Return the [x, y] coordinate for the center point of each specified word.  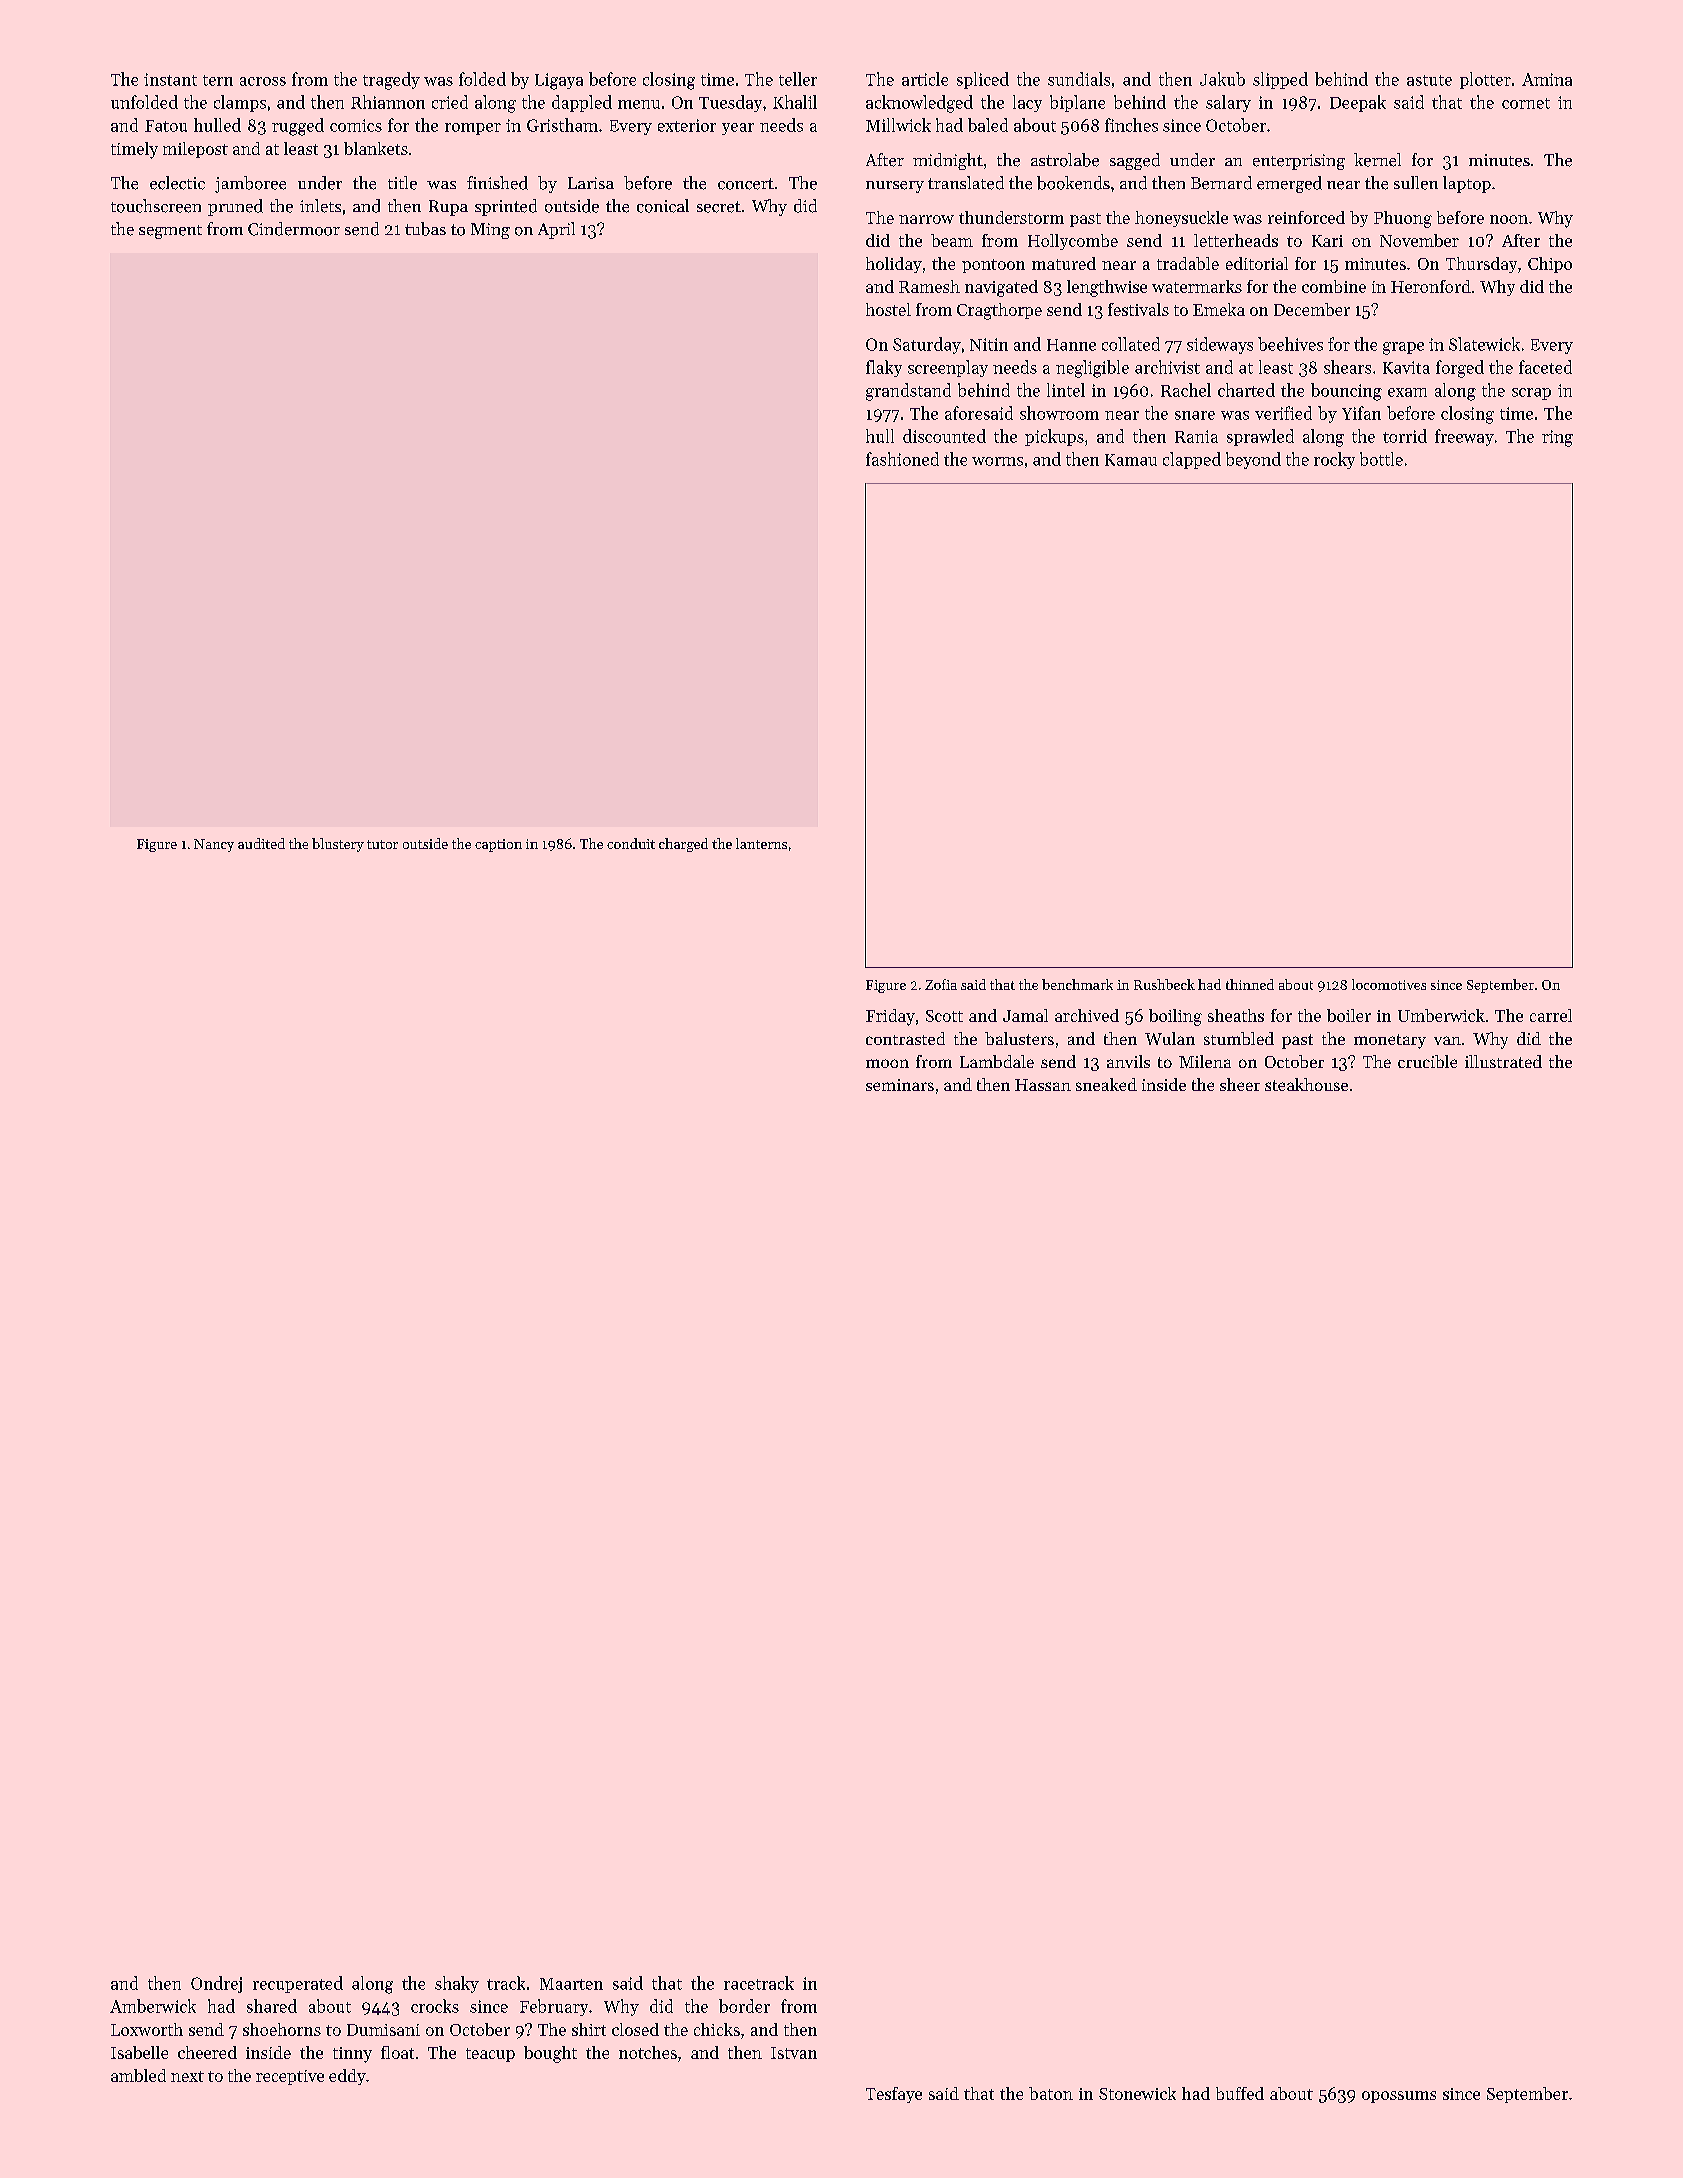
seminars [900, 1085]
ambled [138, 2075]
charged [683, 845]
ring [1557, 438]
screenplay [948, 368]
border [744, 2006]
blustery [338, 845]
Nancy [214, 845]
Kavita [1406, 367]
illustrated [1503, 1061]
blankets [376, 148]
